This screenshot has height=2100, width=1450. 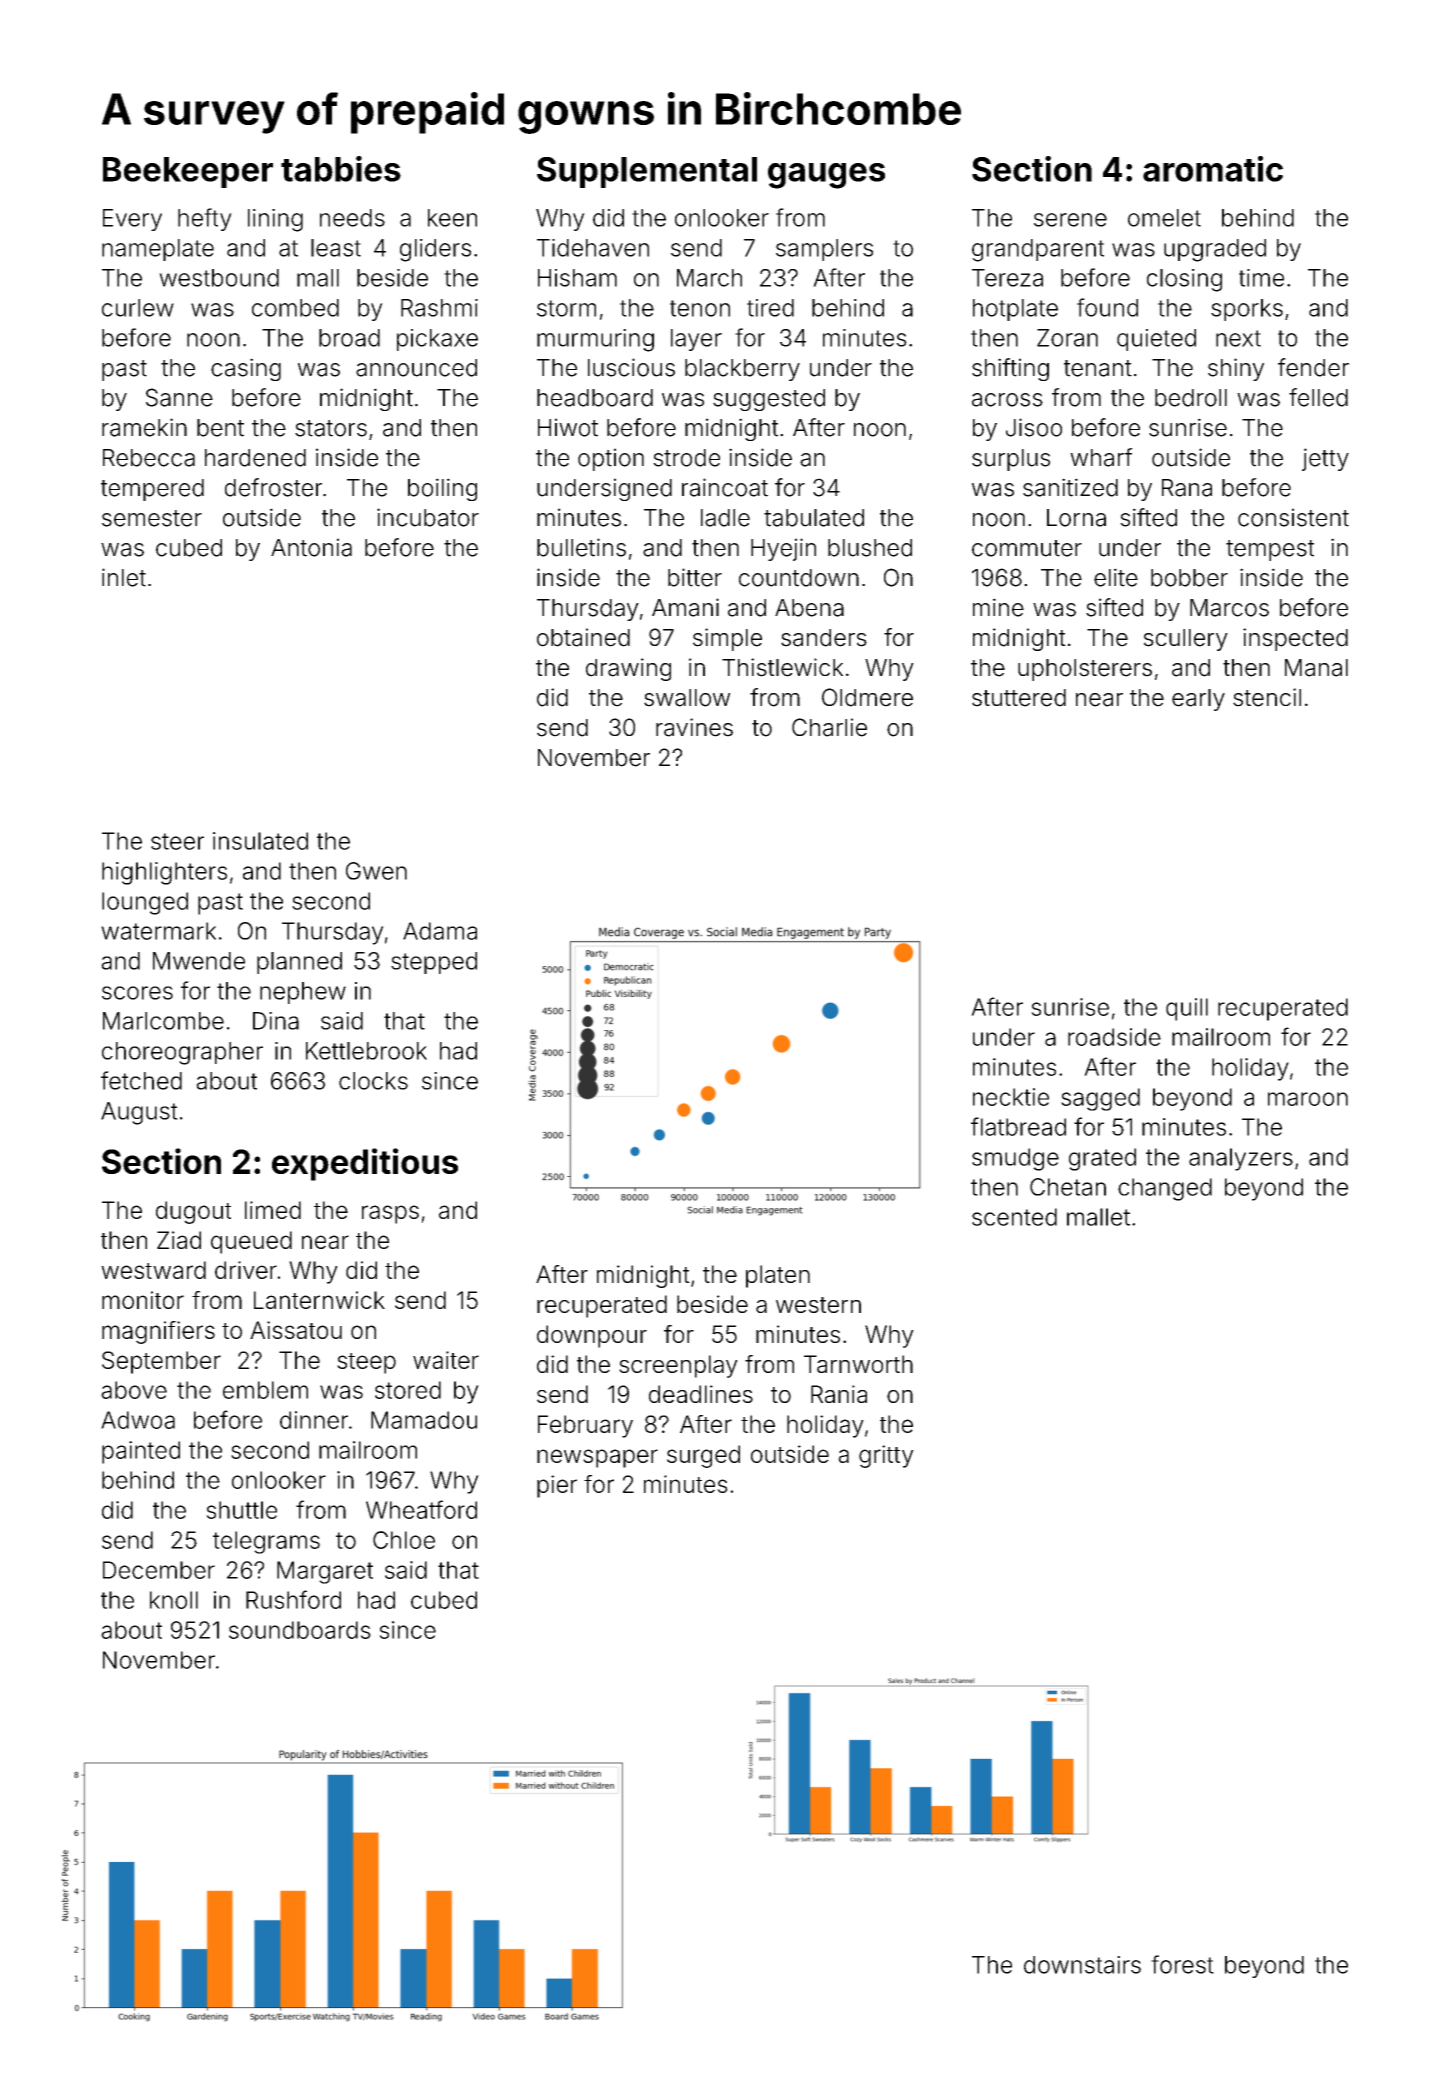 I want to click on shuttle, so click(x=241, y=1510).
